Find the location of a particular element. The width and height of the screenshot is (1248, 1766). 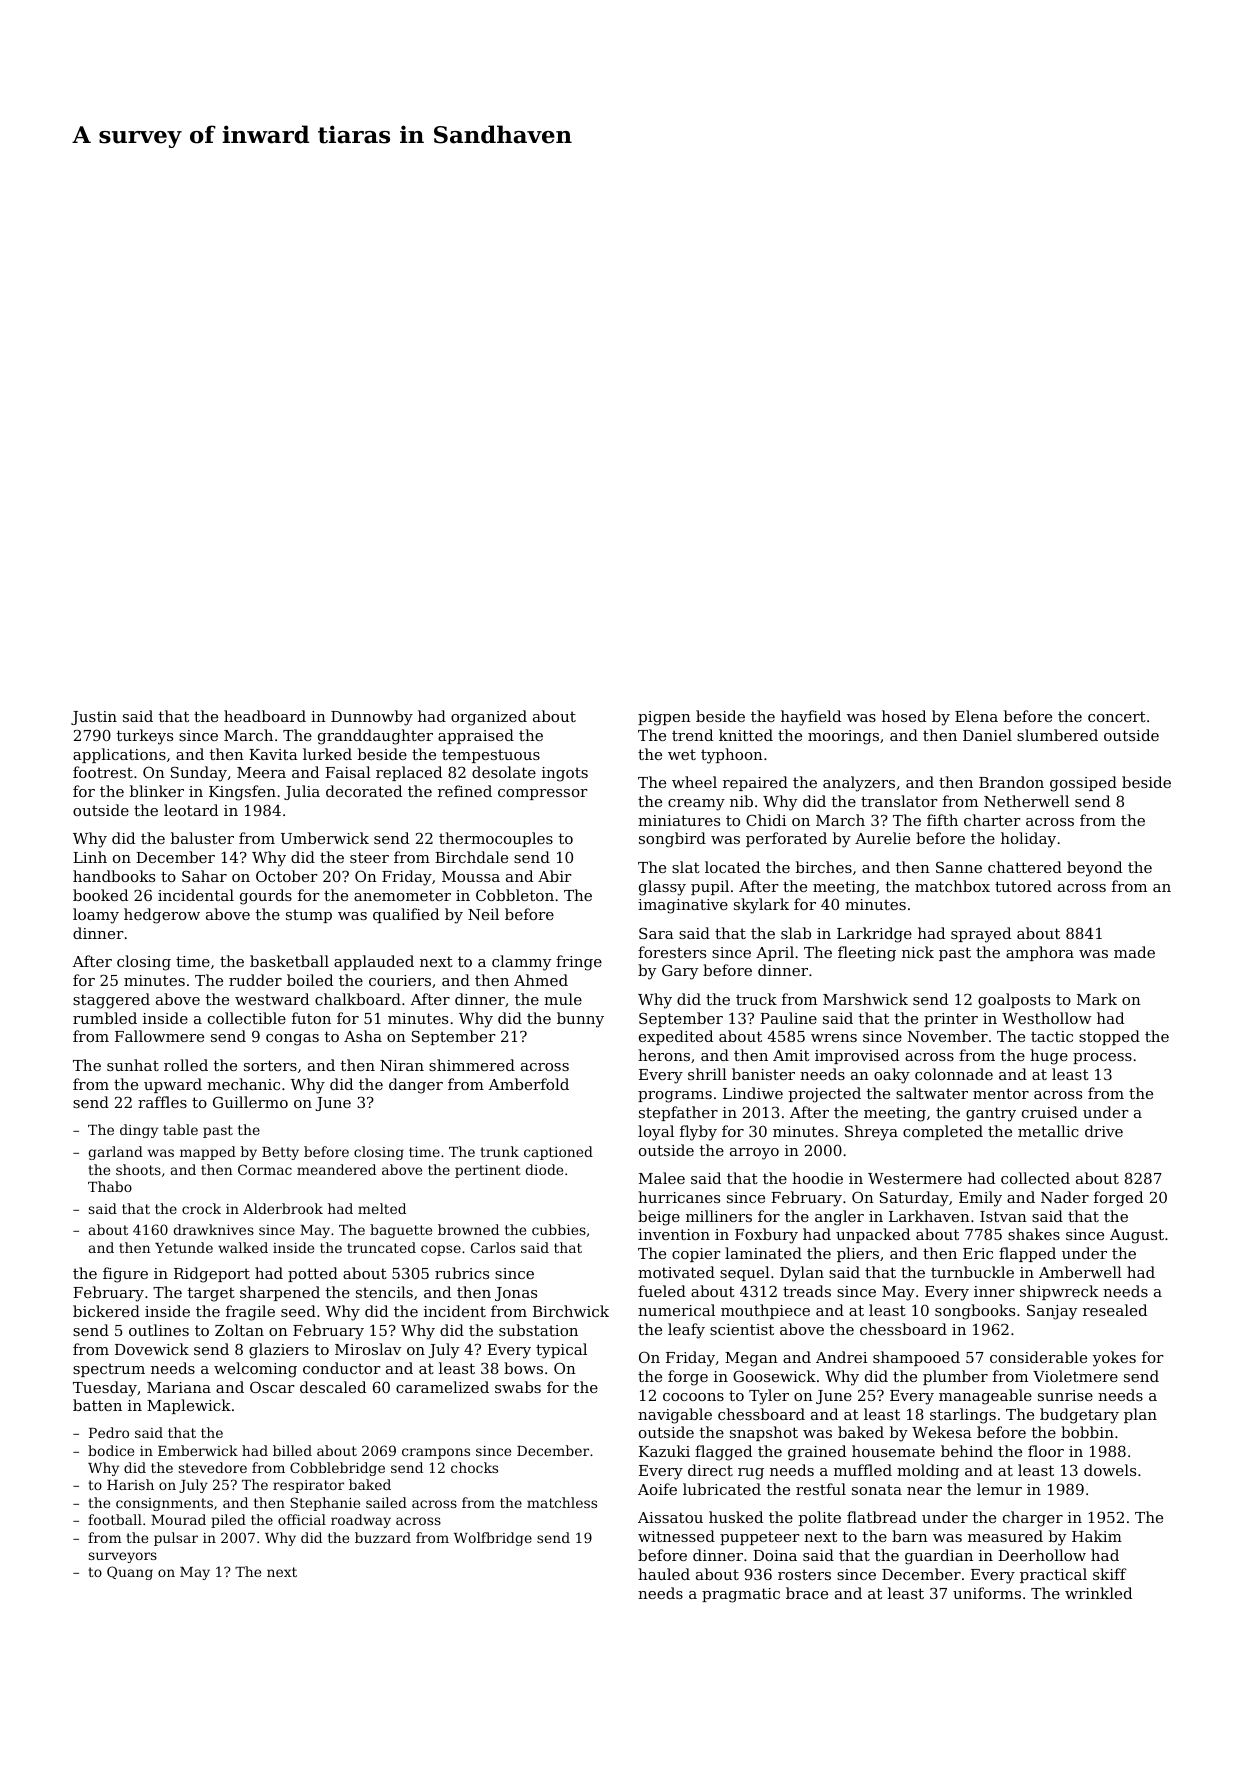

Kingsfen is located at coordinates (242, 793).
